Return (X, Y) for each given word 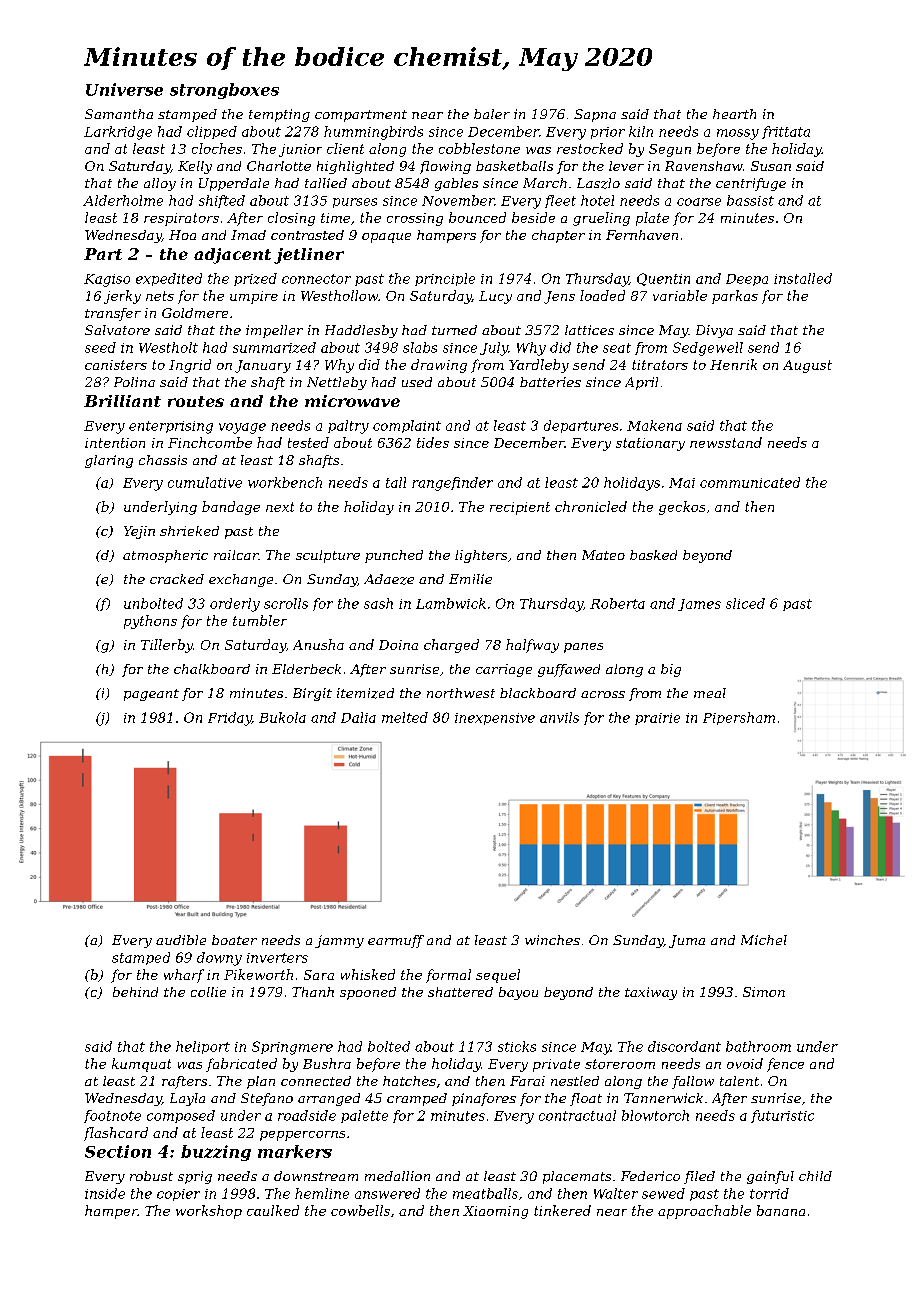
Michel (764, 940)
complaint (407, 426)
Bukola (282, 717)
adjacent (232, 256)
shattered (460, 992)
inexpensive (495, 719)
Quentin (663, 279)
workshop (209, 1212)
